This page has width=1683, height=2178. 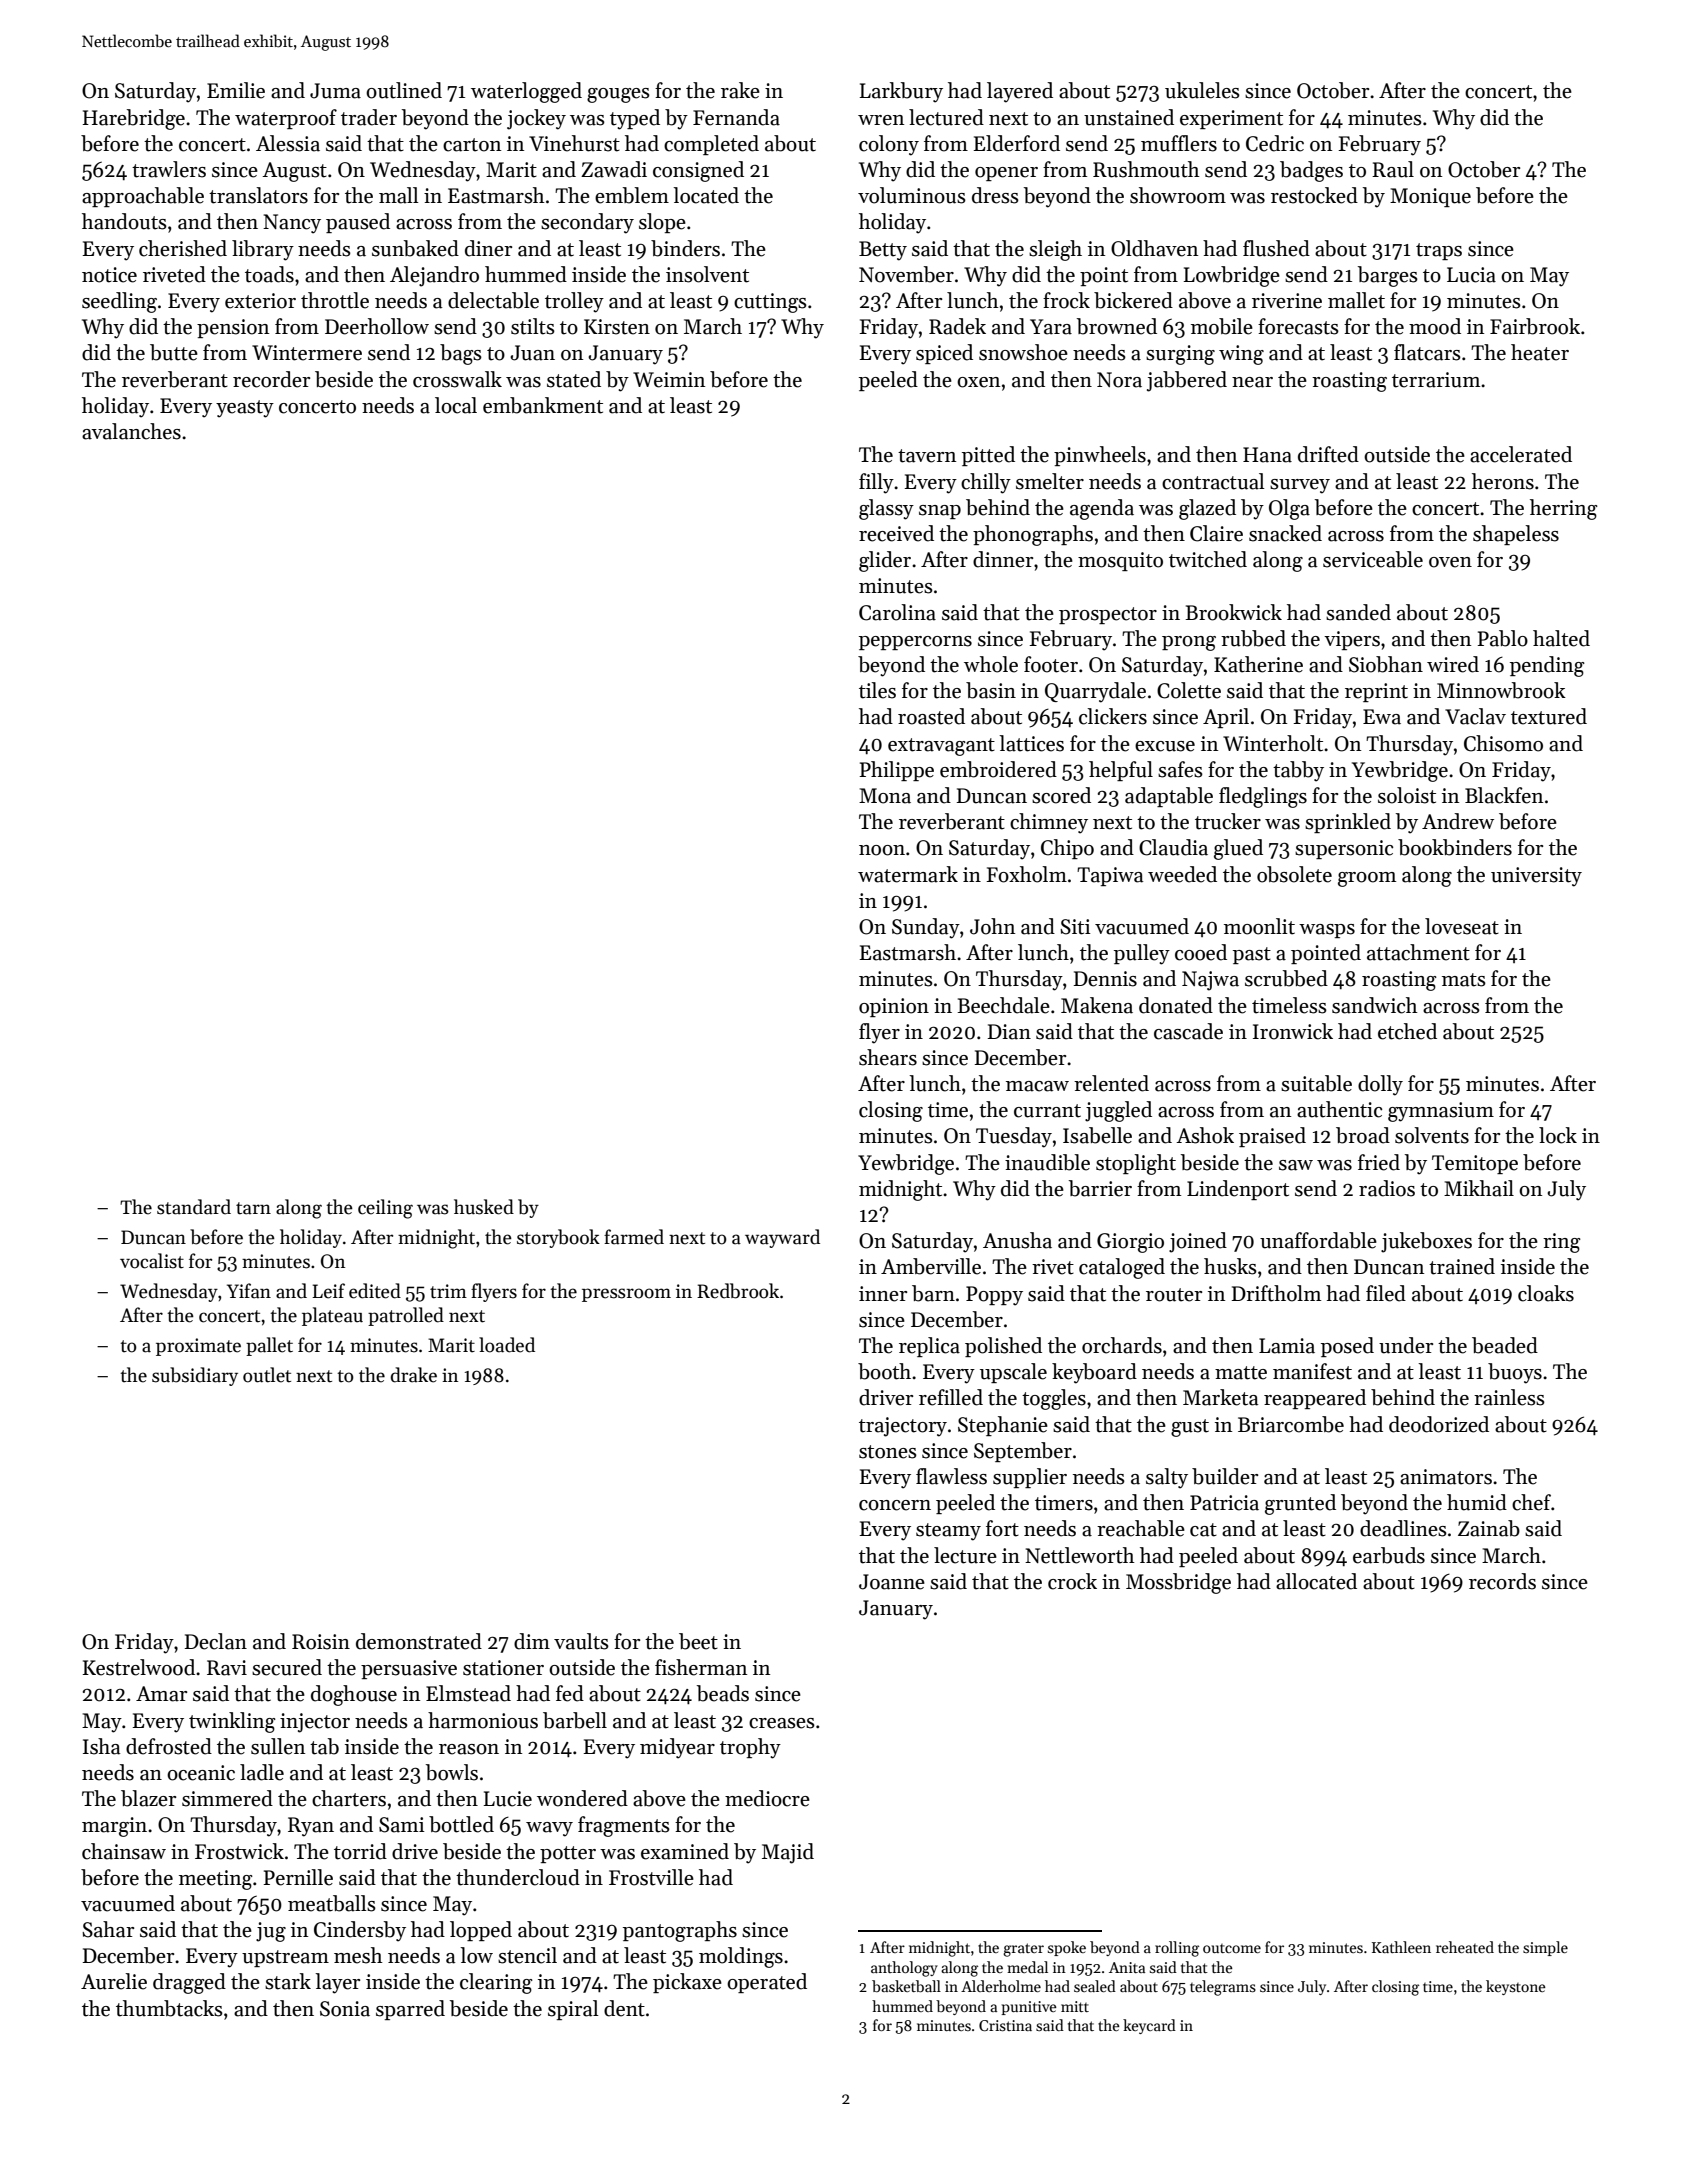 What do you see at coordinates (139, 1667) in the page?
I see `Kestrelwood` at bounding box center [139, 1667].
